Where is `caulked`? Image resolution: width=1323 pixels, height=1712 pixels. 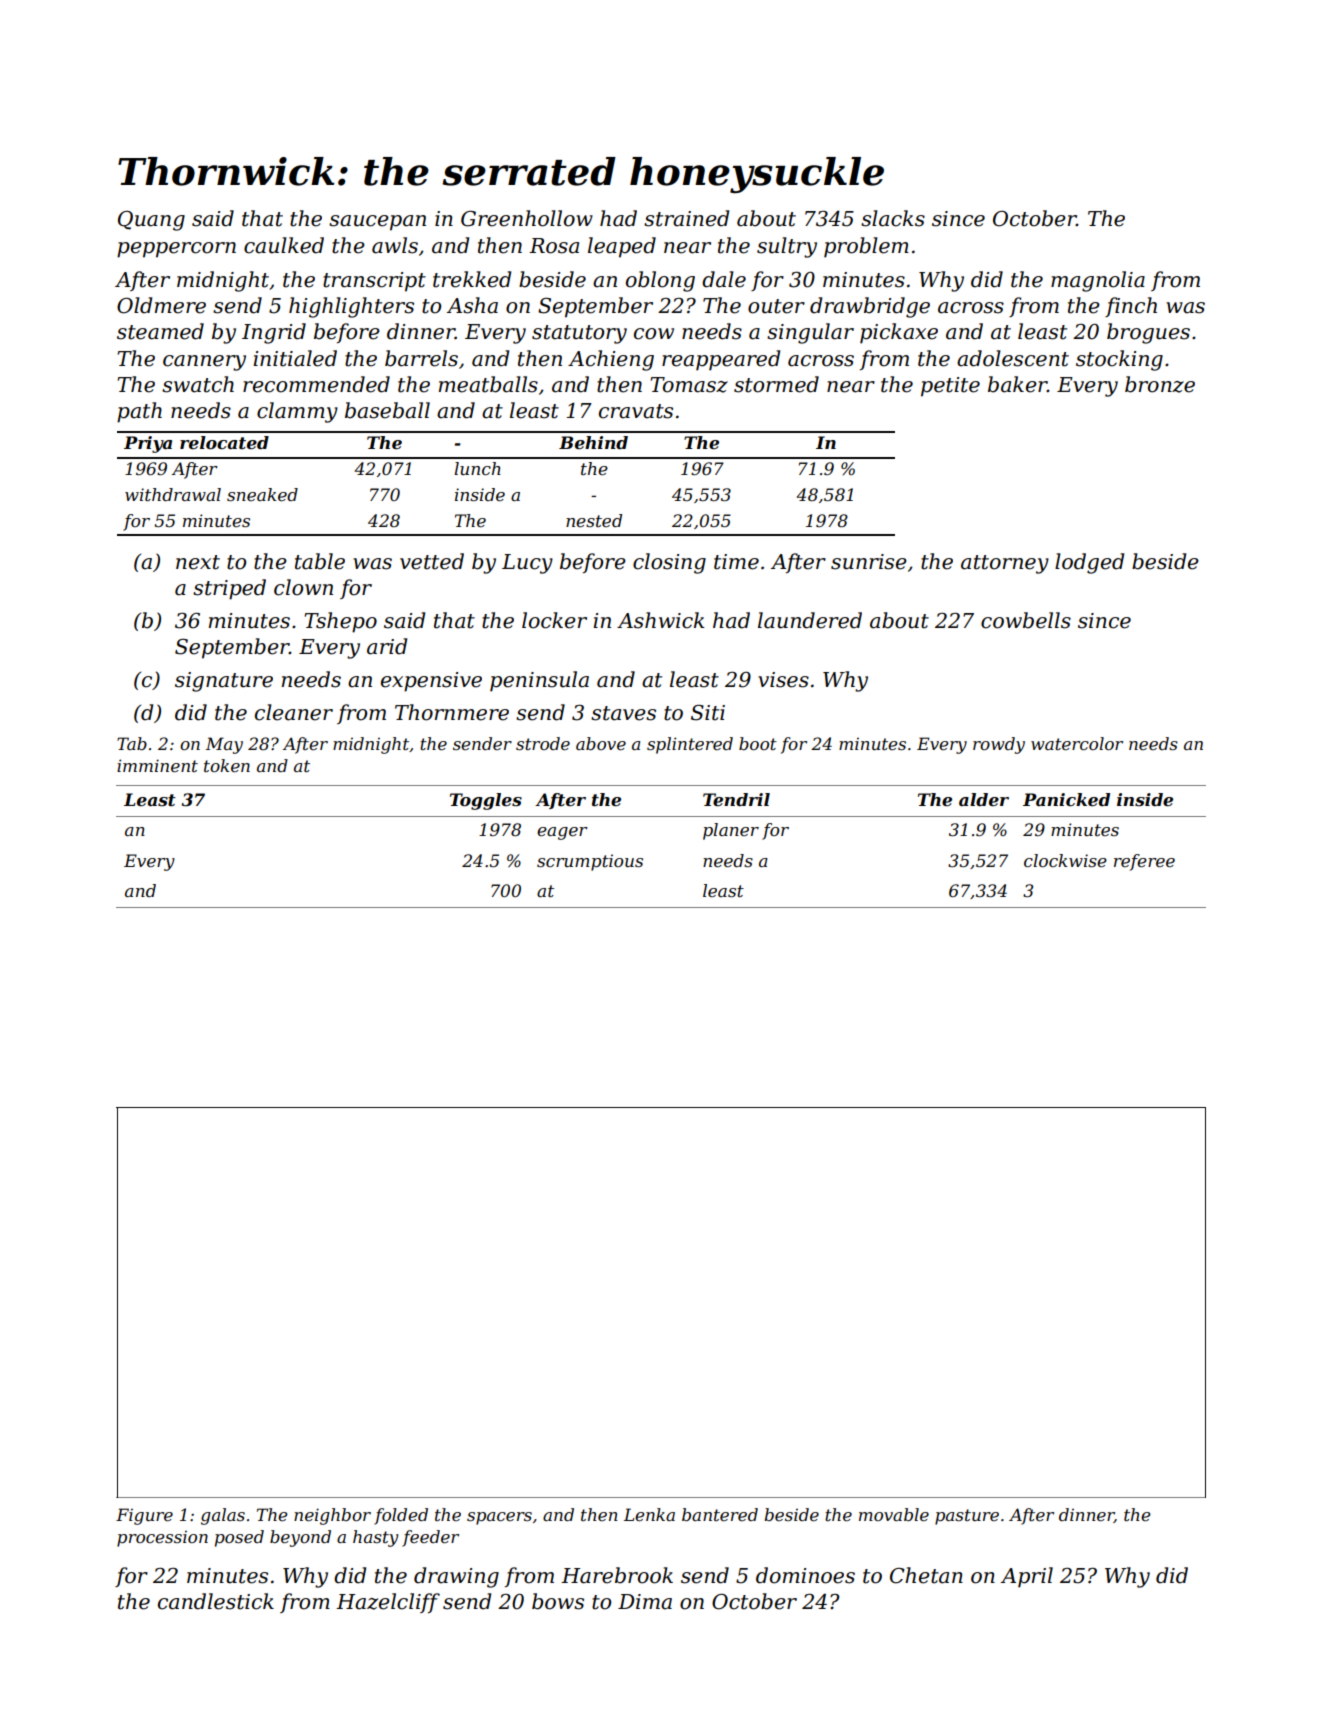
caulked is located at coordinates (284, 245).
